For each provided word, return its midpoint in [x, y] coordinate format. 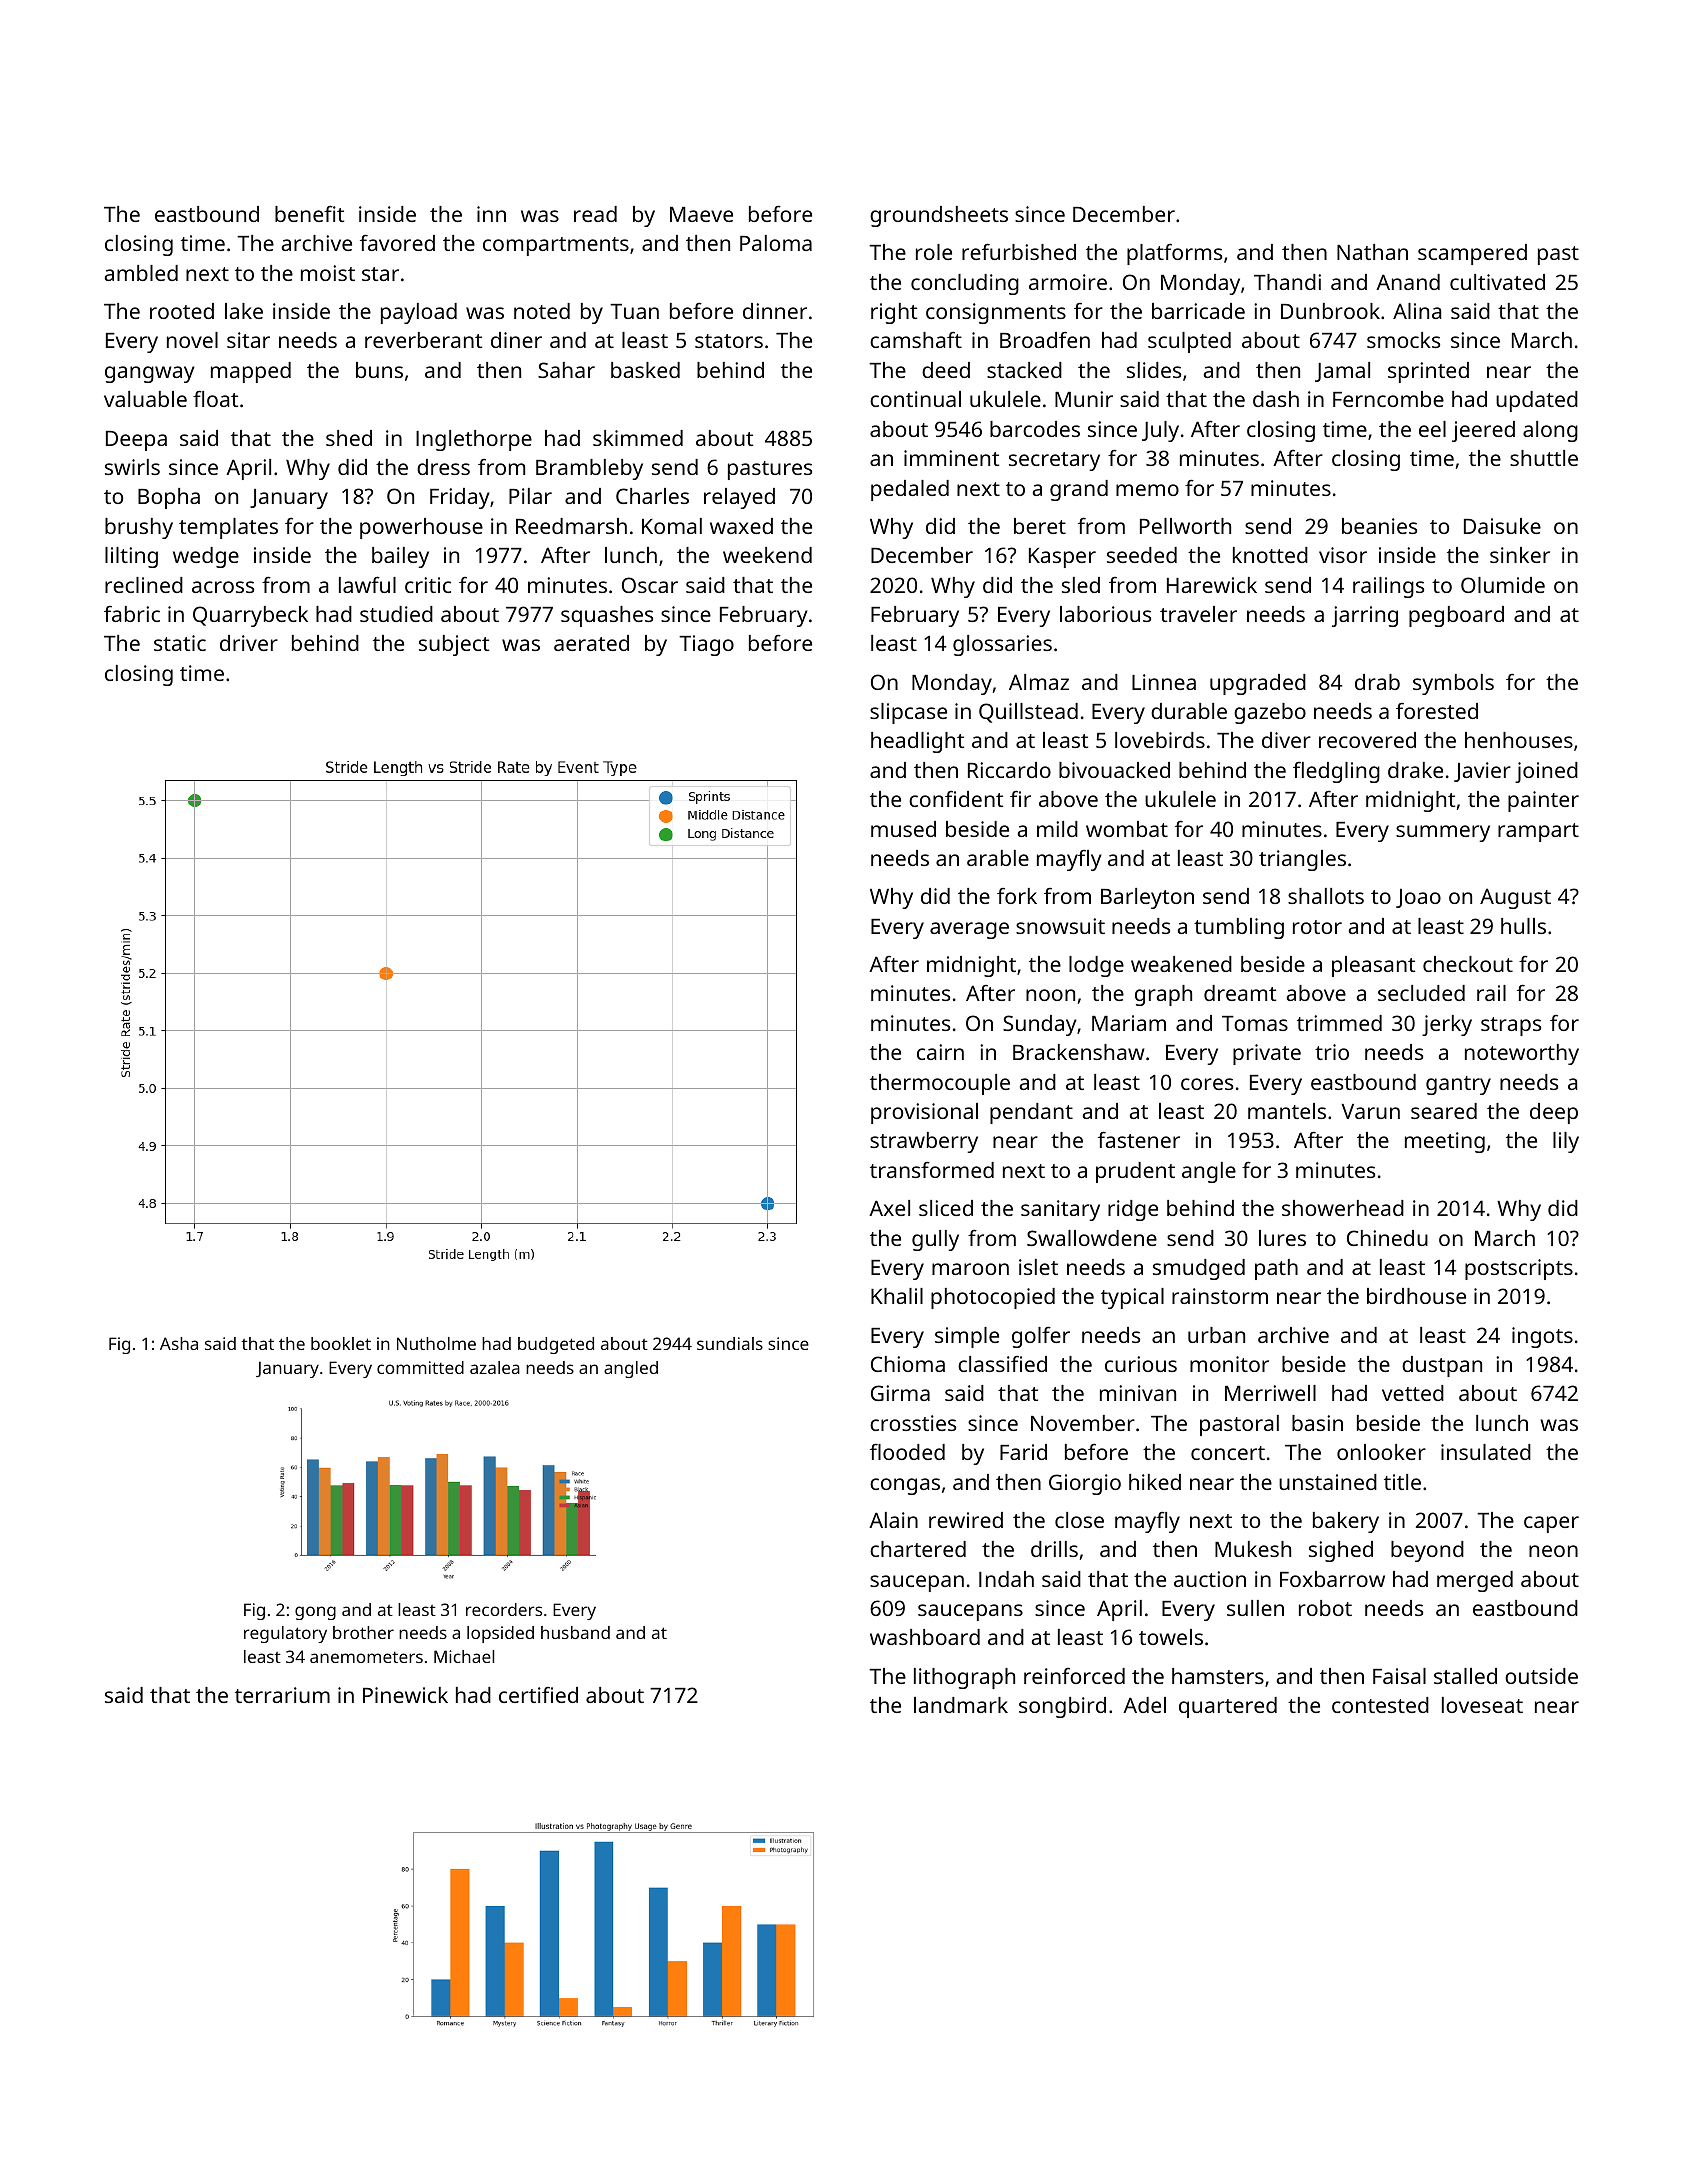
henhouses [1519, 740]
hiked [1155, 1482]
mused [903, 829]
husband [575, 1632]
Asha [179, 1343]
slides [1154, 370]
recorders [504, 1609]
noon [1050, 995]
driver [249, 643]
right [894, 313]
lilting [131, 557]
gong [315, 1613]
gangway [150, 374]
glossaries [1002, 645]
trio [1332, 1052]
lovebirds [1160, 740]
